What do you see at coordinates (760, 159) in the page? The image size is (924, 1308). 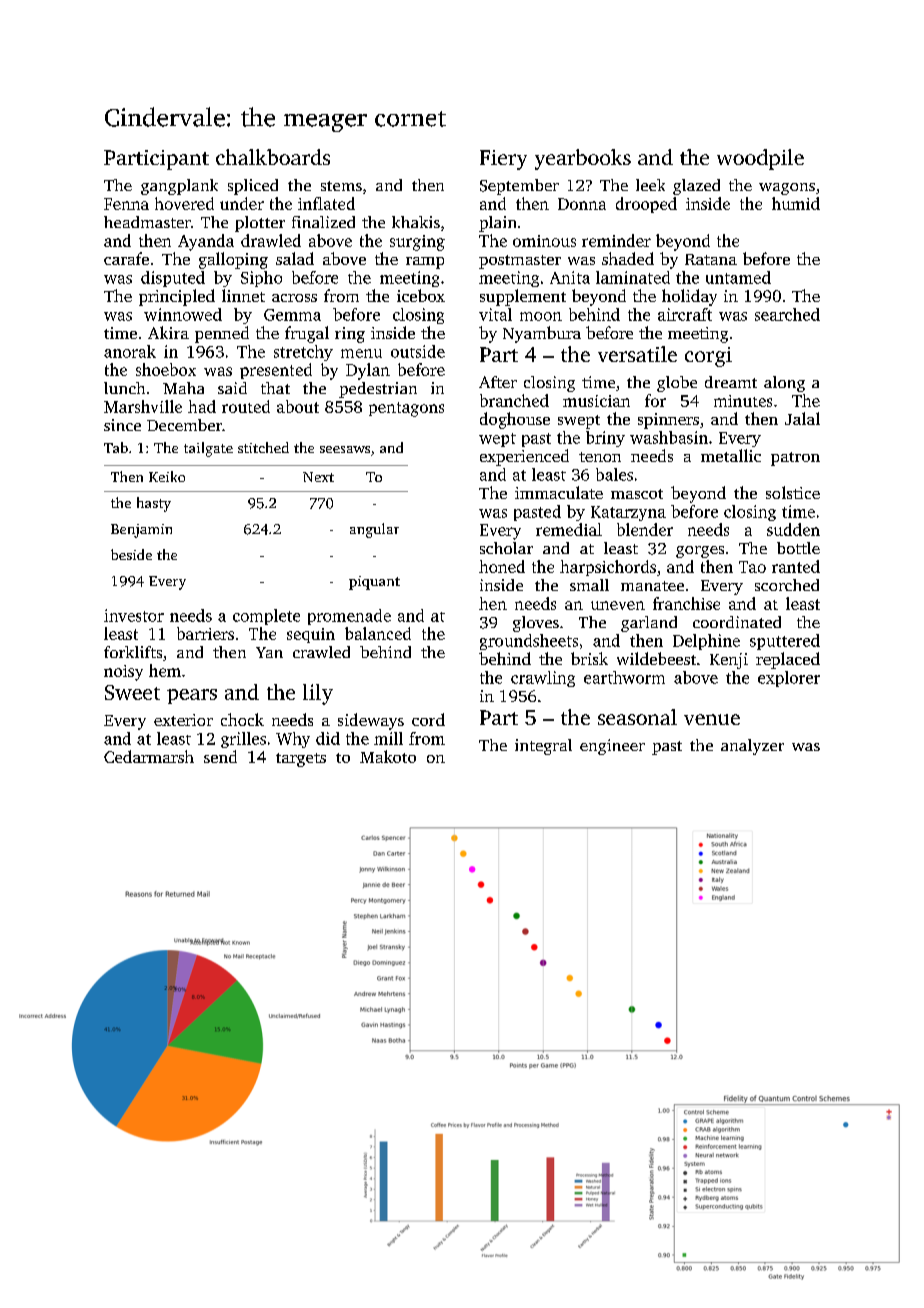 I see `woodpile` at bounding box center [760, 159].
